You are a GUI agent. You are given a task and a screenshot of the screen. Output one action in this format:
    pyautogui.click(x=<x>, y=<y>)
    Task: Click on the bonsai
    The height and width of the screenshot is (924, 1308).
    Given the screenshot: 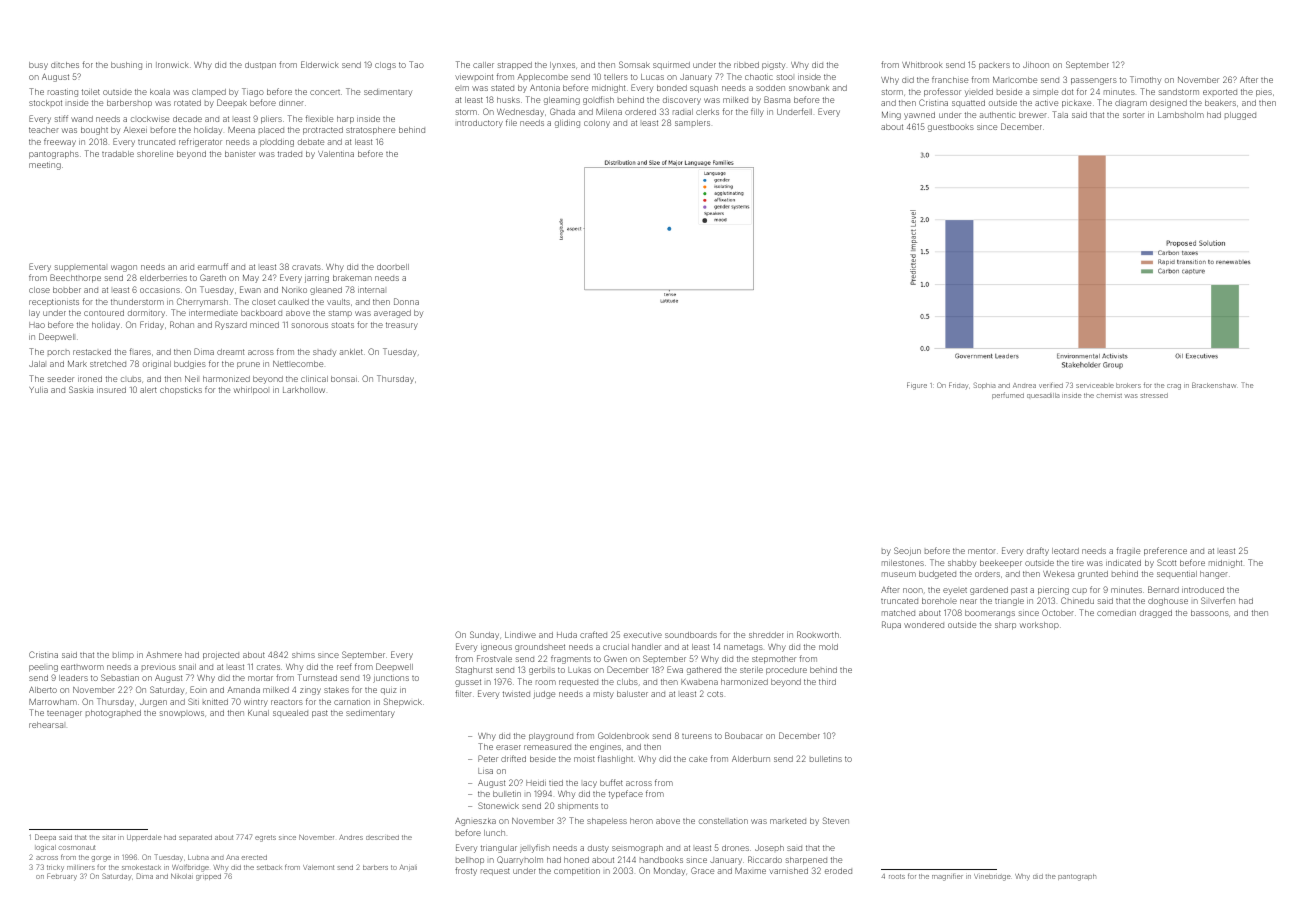 What is the action you would take?
    pyautogui.click(x=344, y=379)
